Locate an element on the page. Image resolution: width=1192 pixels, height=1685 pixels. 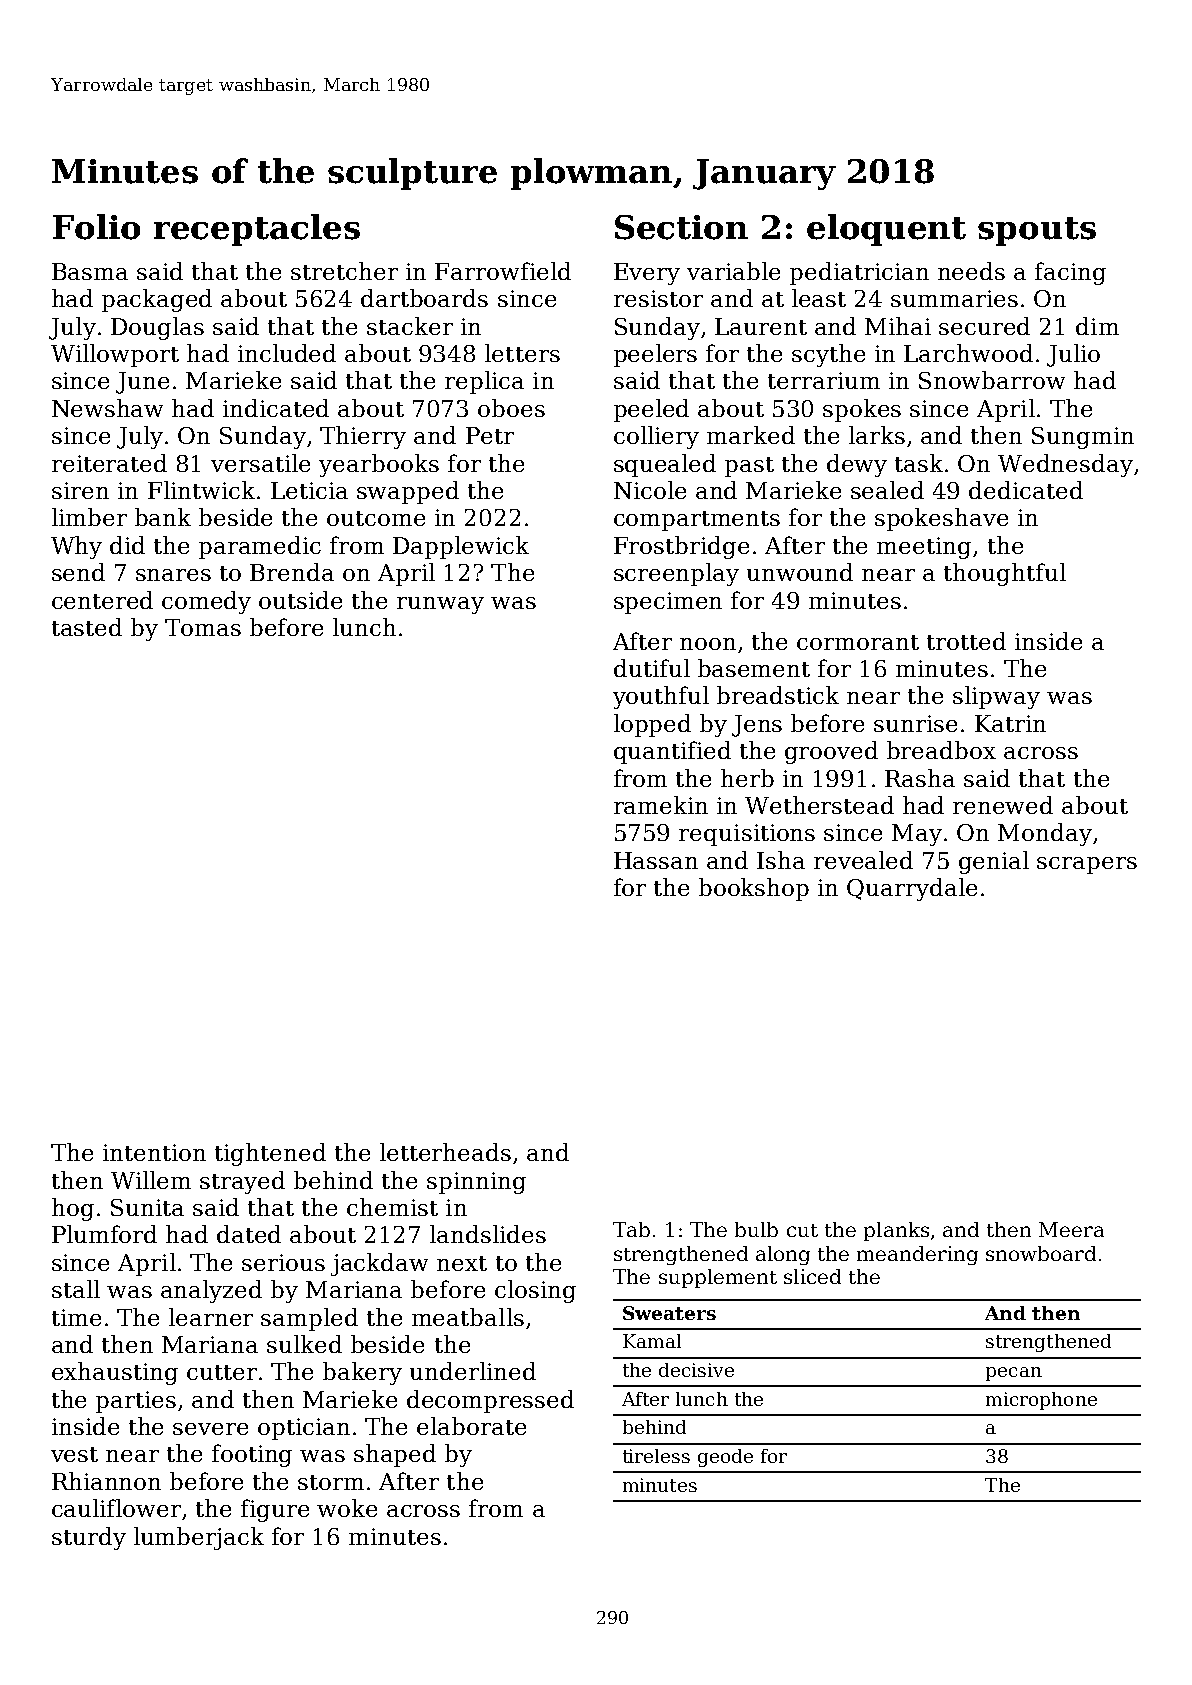
Folio is located at coordinates (96, 227).
